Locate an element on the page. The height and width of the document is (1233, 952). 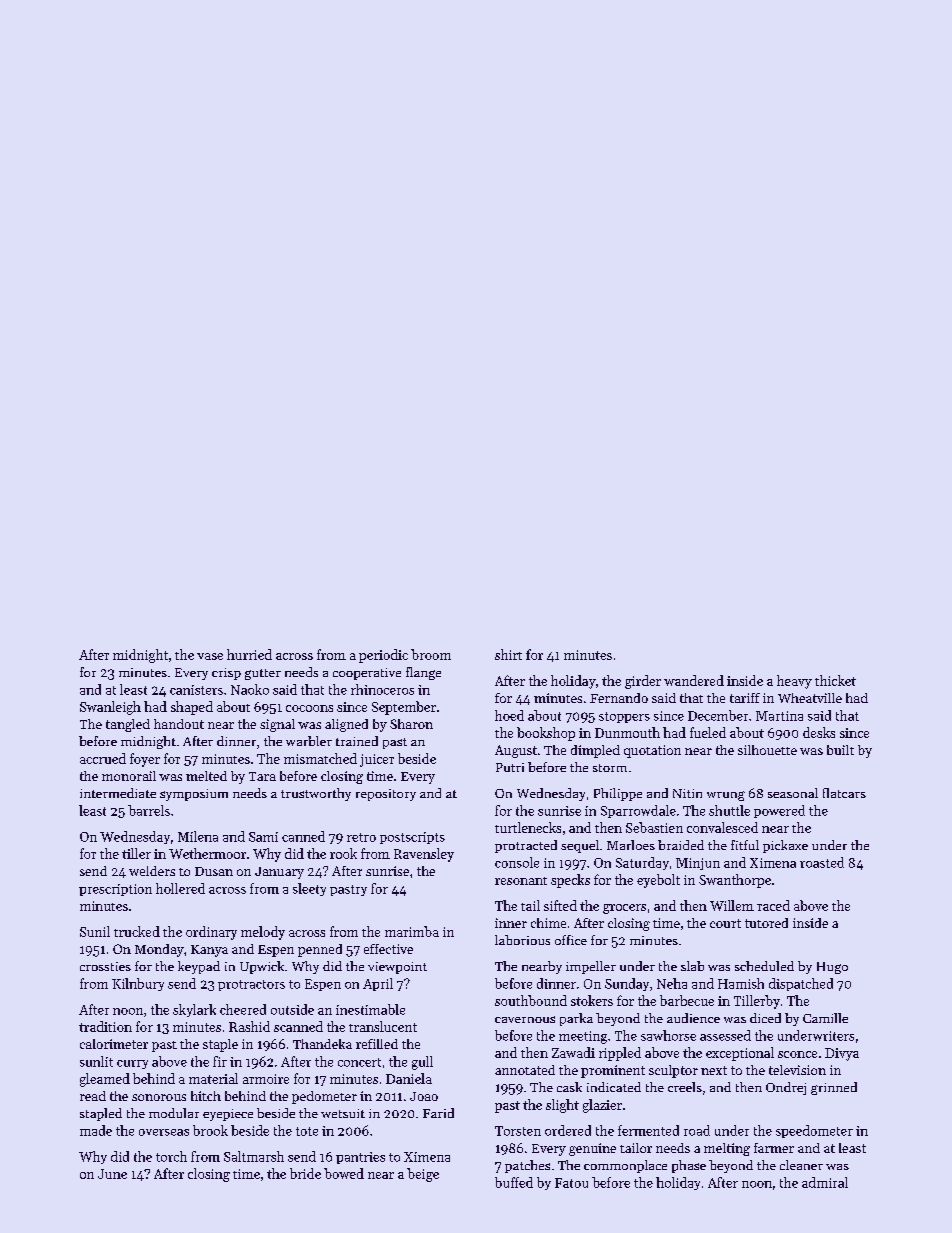
cleaner is located at coordinates (801, 1165).
